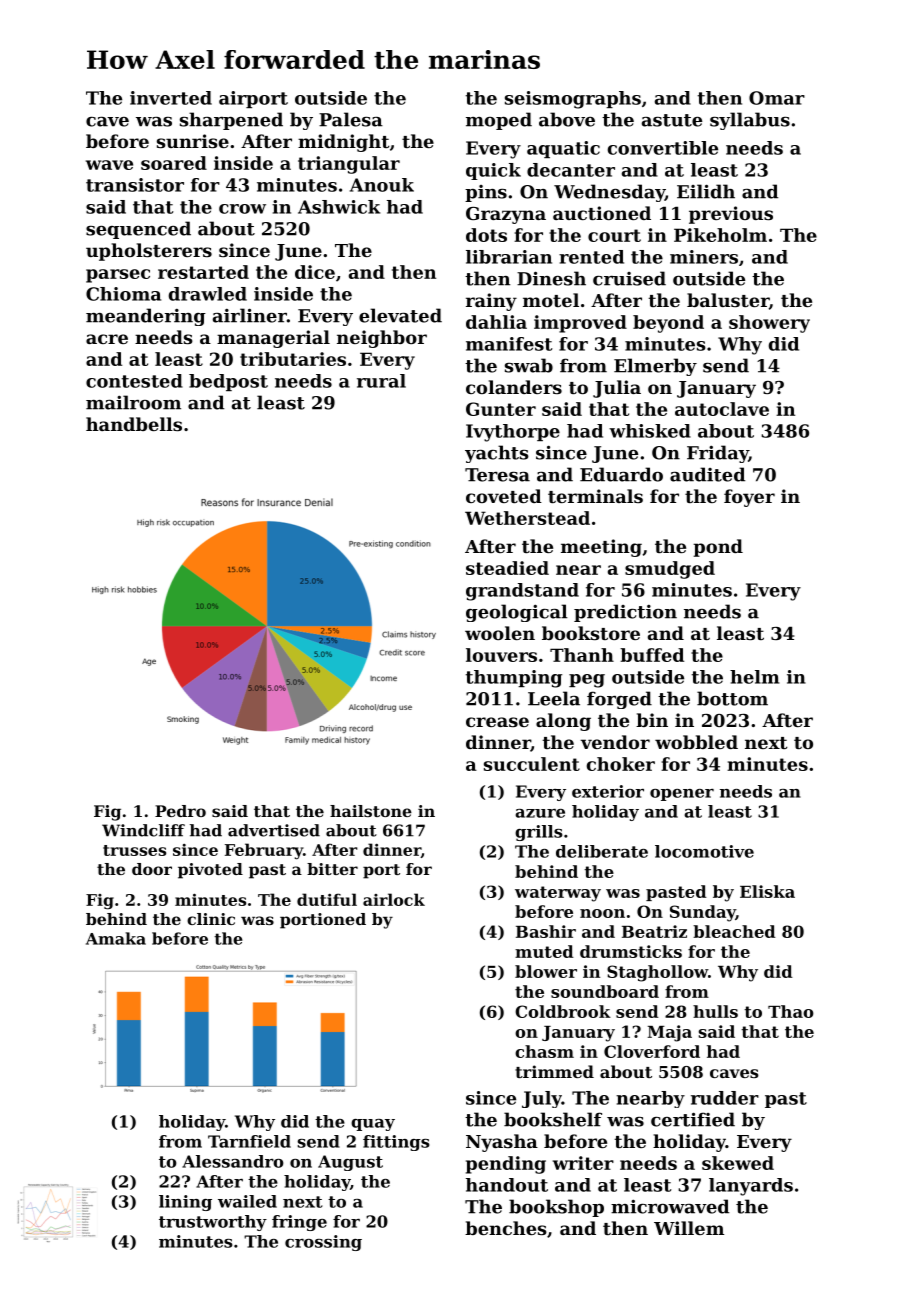 The image size is (908, 1316). Describe the element at coordinates (538, 833) in the page. I see `grills` at that location.
